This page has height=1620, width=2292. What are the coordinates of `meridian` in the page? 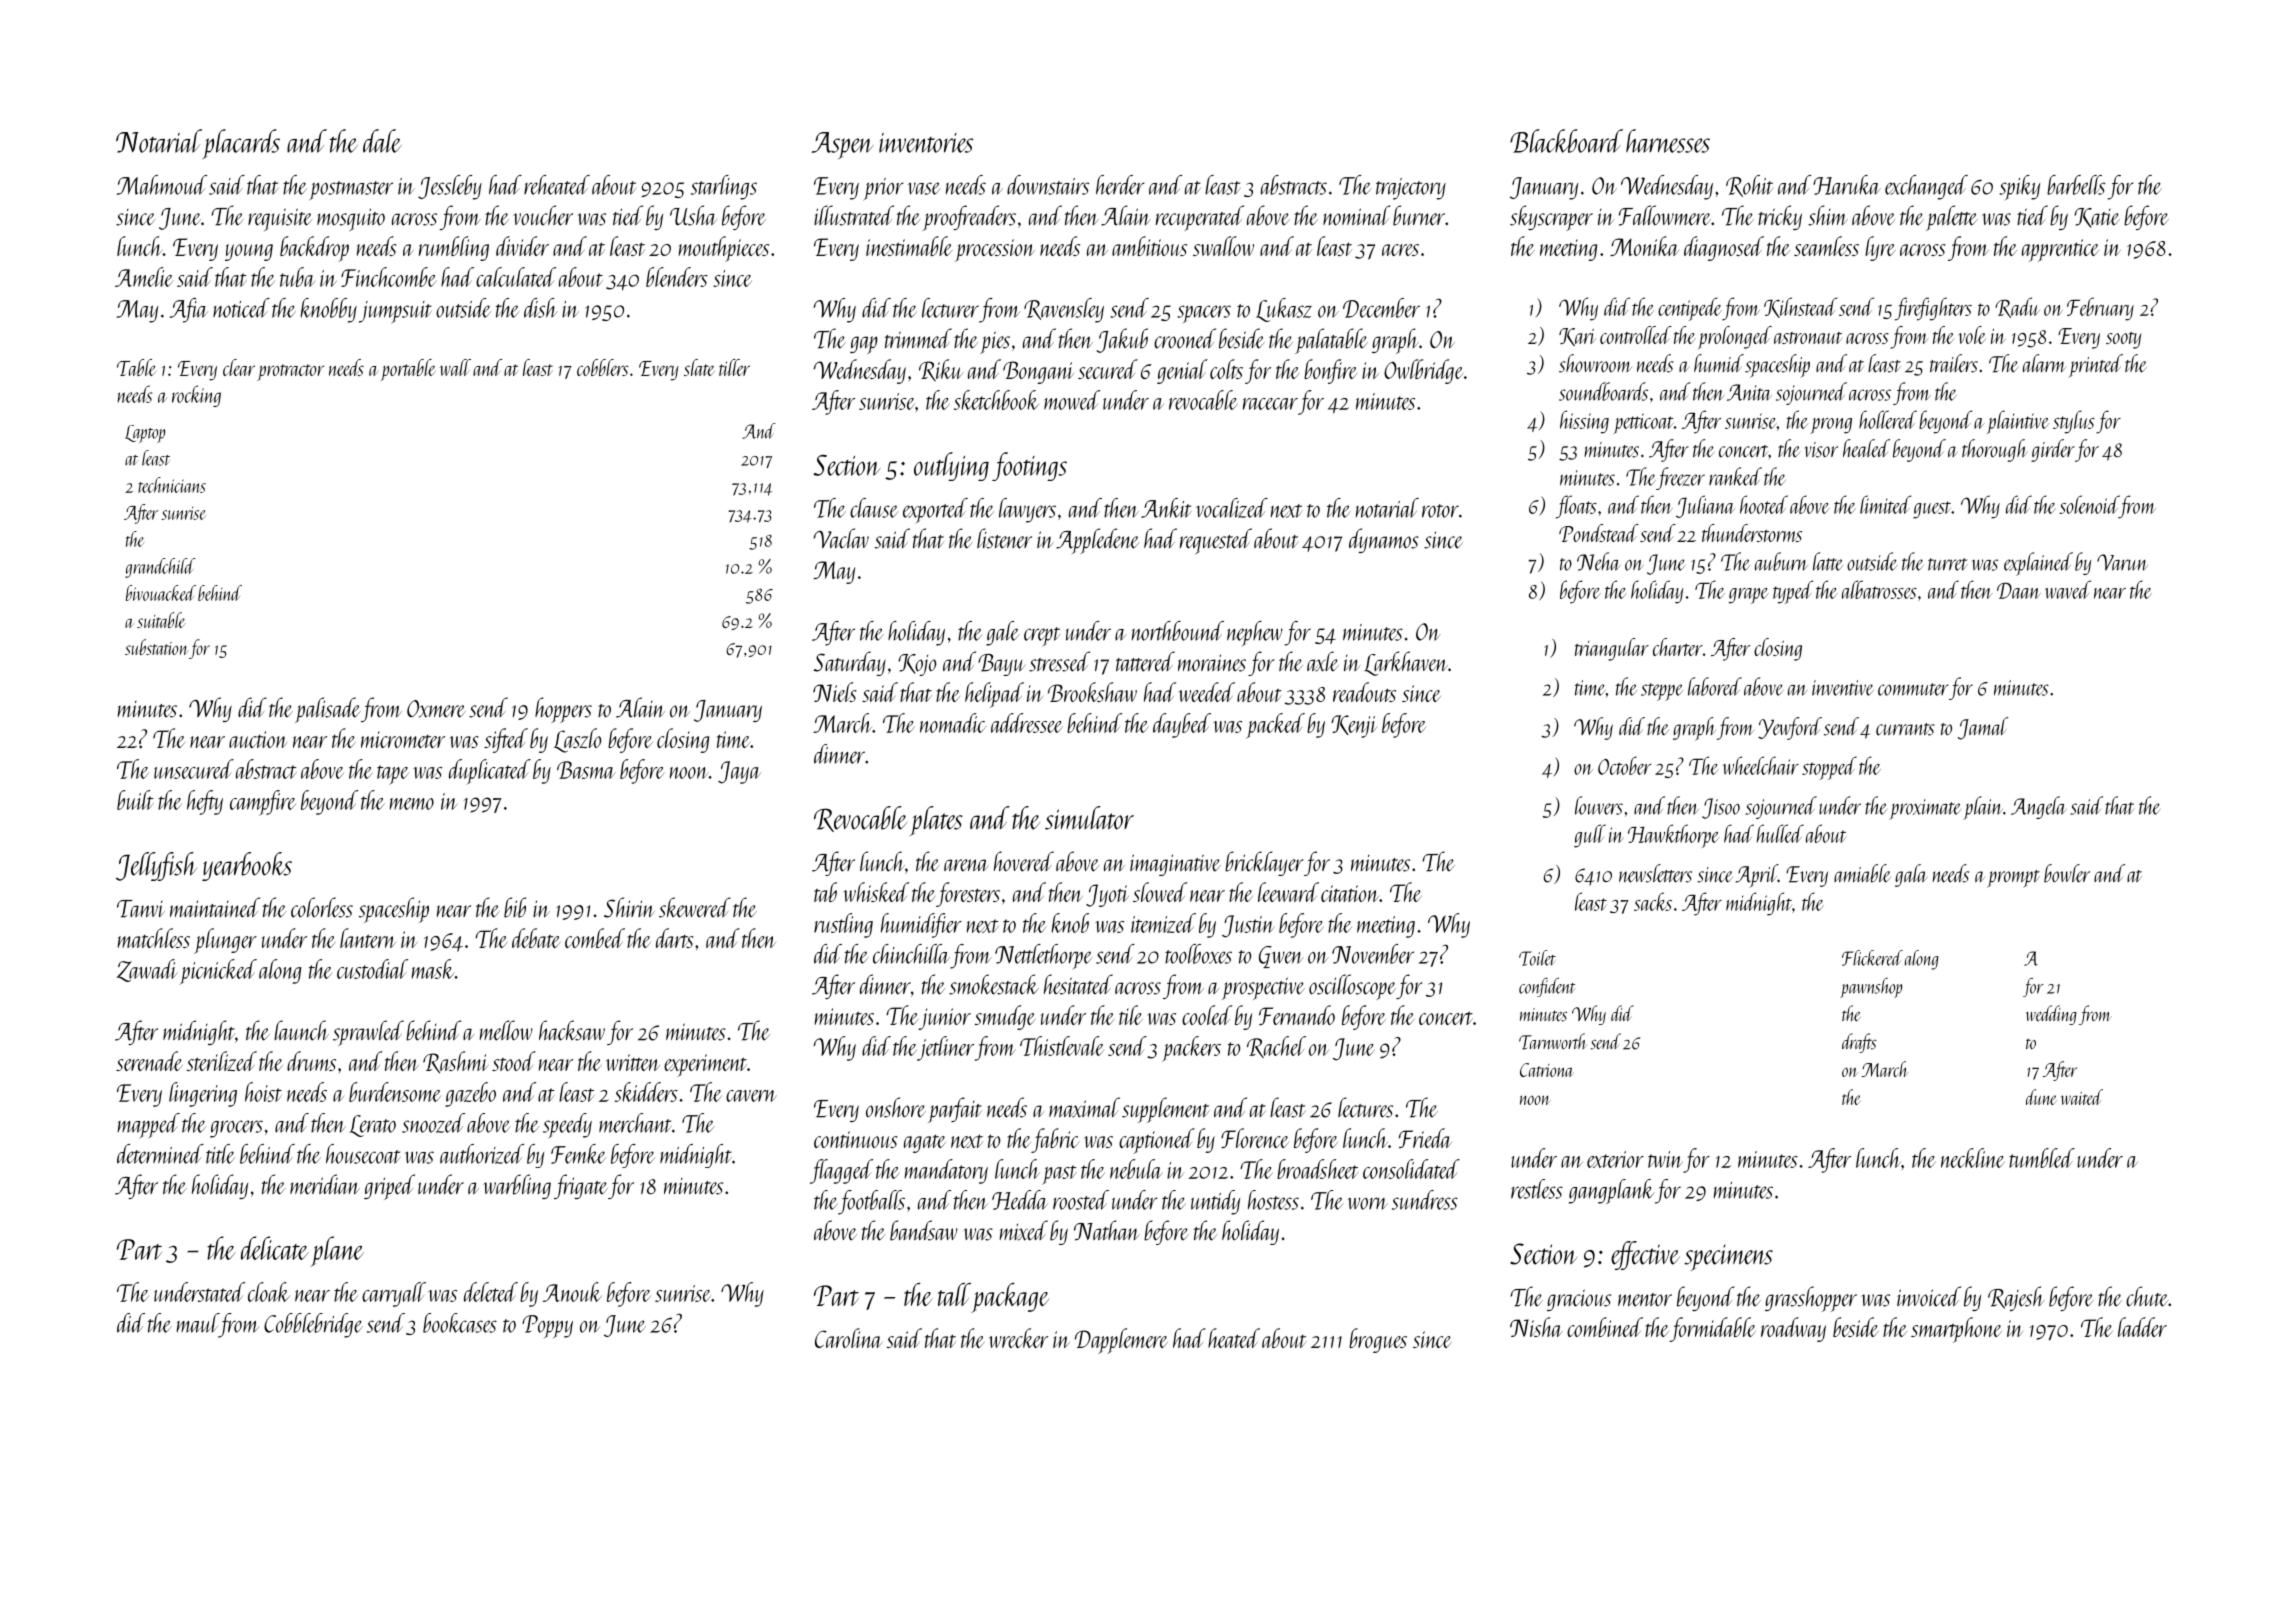 It's located at (325, 1184).
